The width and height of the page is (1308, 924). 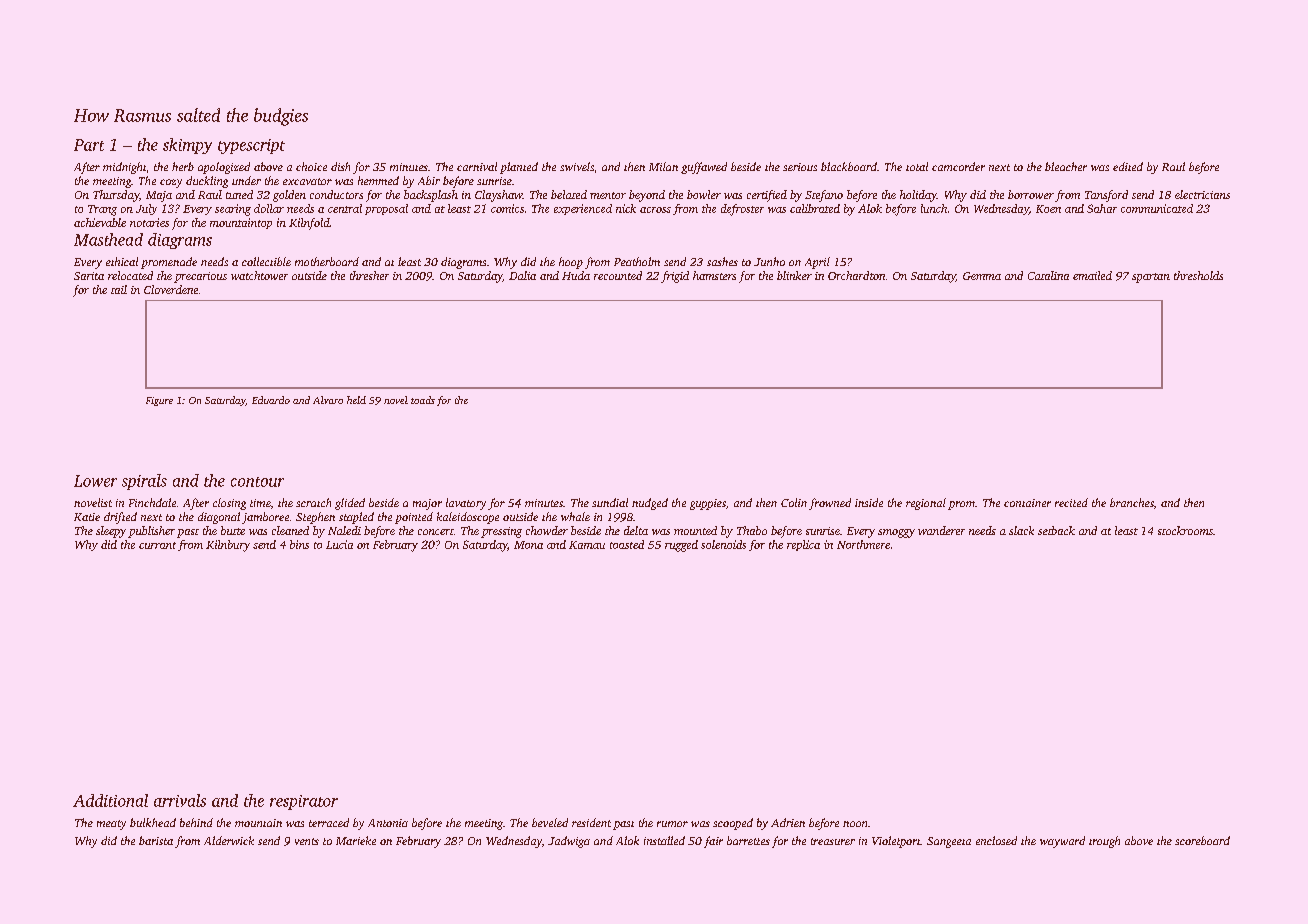 What do you see at coordinates (1062, 842) in the page?
I see `wayward` at bounding box center [1062, 842].
